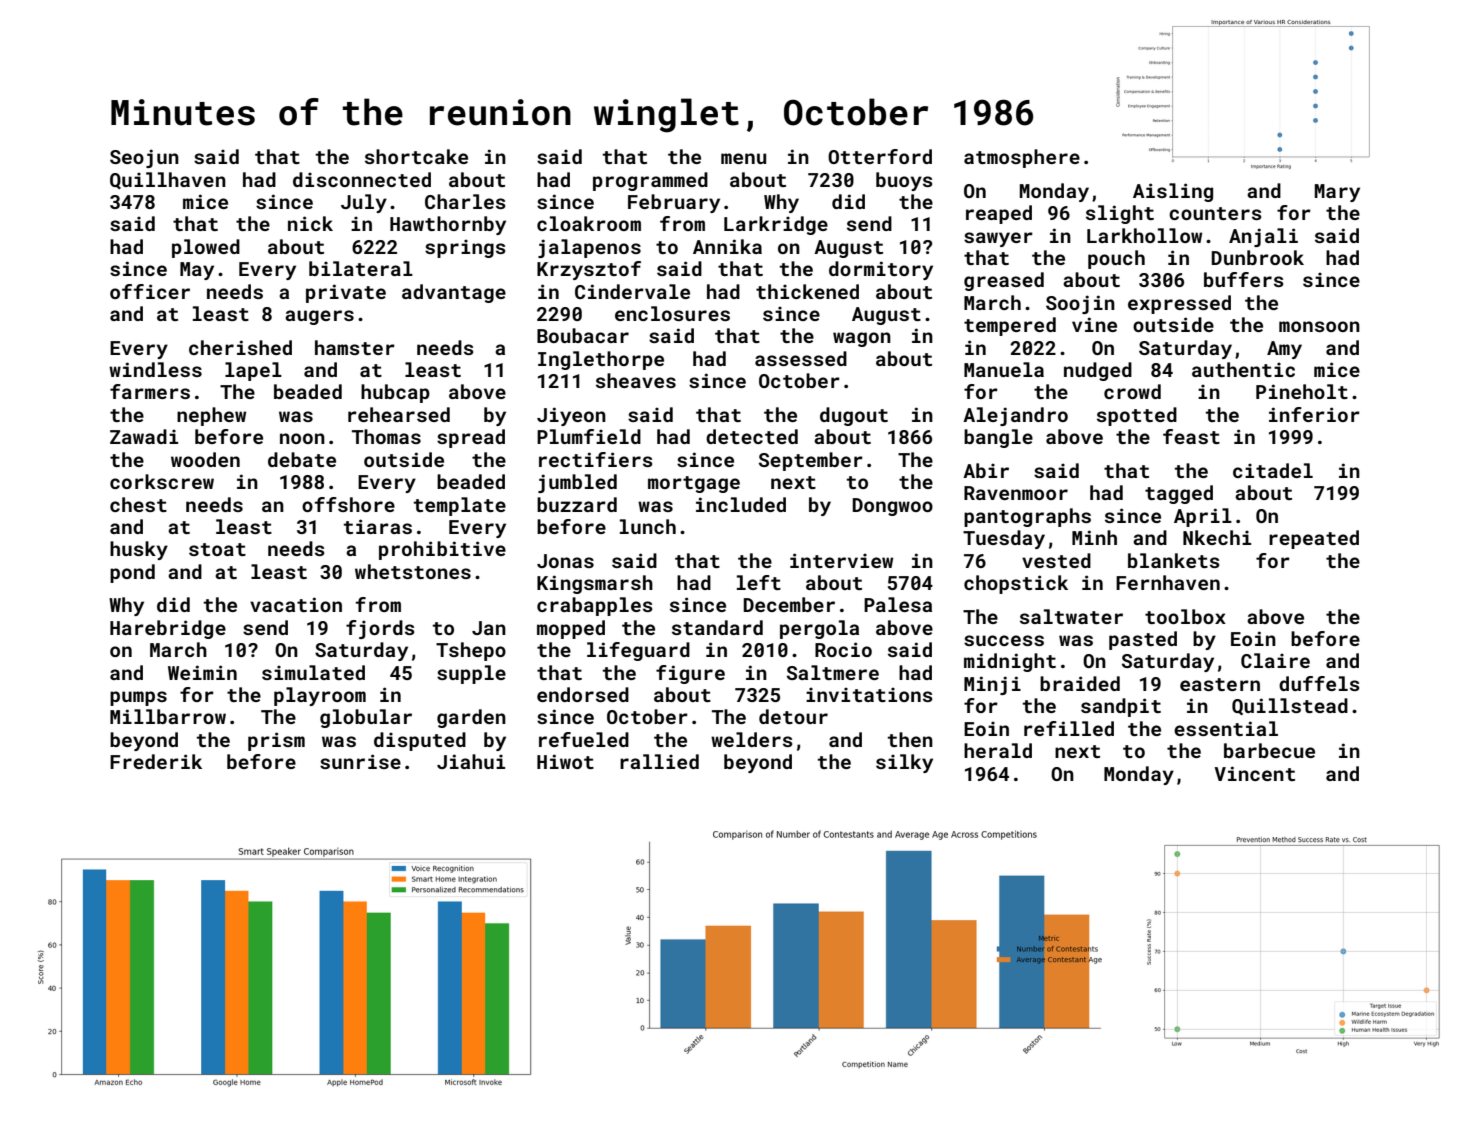 Image resolution: width=1470 pixels, height=1136 pixels. What do you see at coordinates (380, 629) in the screenshot?
I see `fjords` at bounding box center [380, 629].
